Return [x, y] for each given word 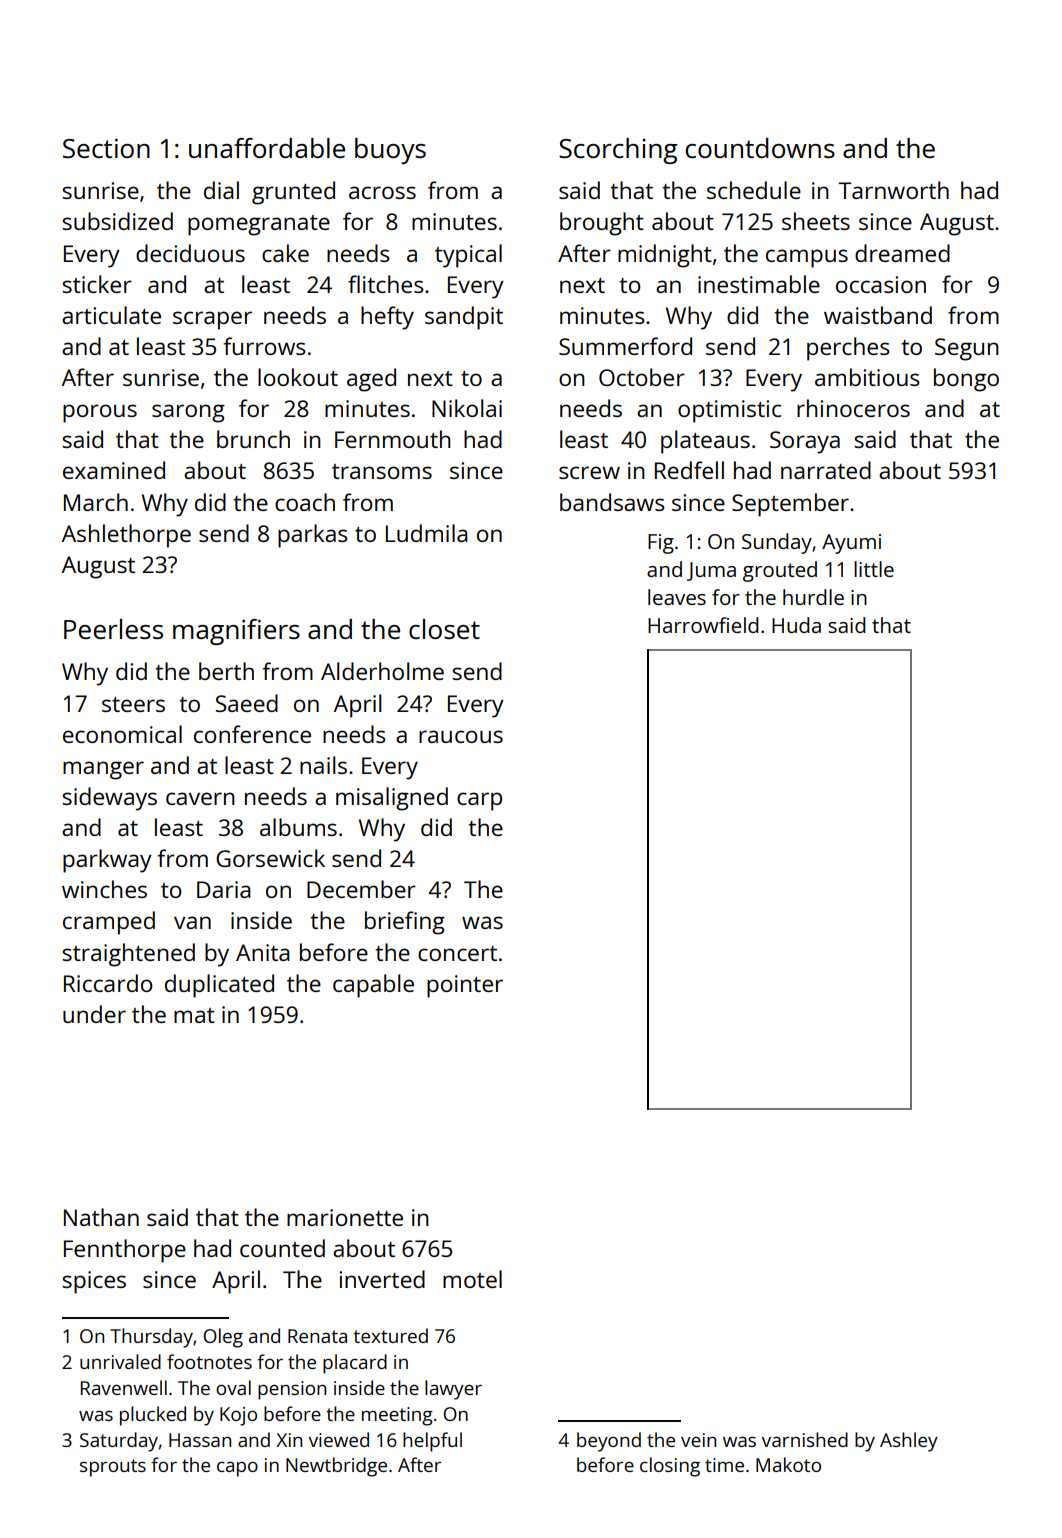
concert [457, 953]
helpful [432, 1442]
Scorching [618, 151]
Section [106, 148]
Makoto [788, 1464]
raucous [461, 736]
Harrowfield [703, 625]
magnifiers [236, 632]
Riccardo [108, 983]
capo [237, 1469]
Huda [796, 625]
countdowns [760, 148]
